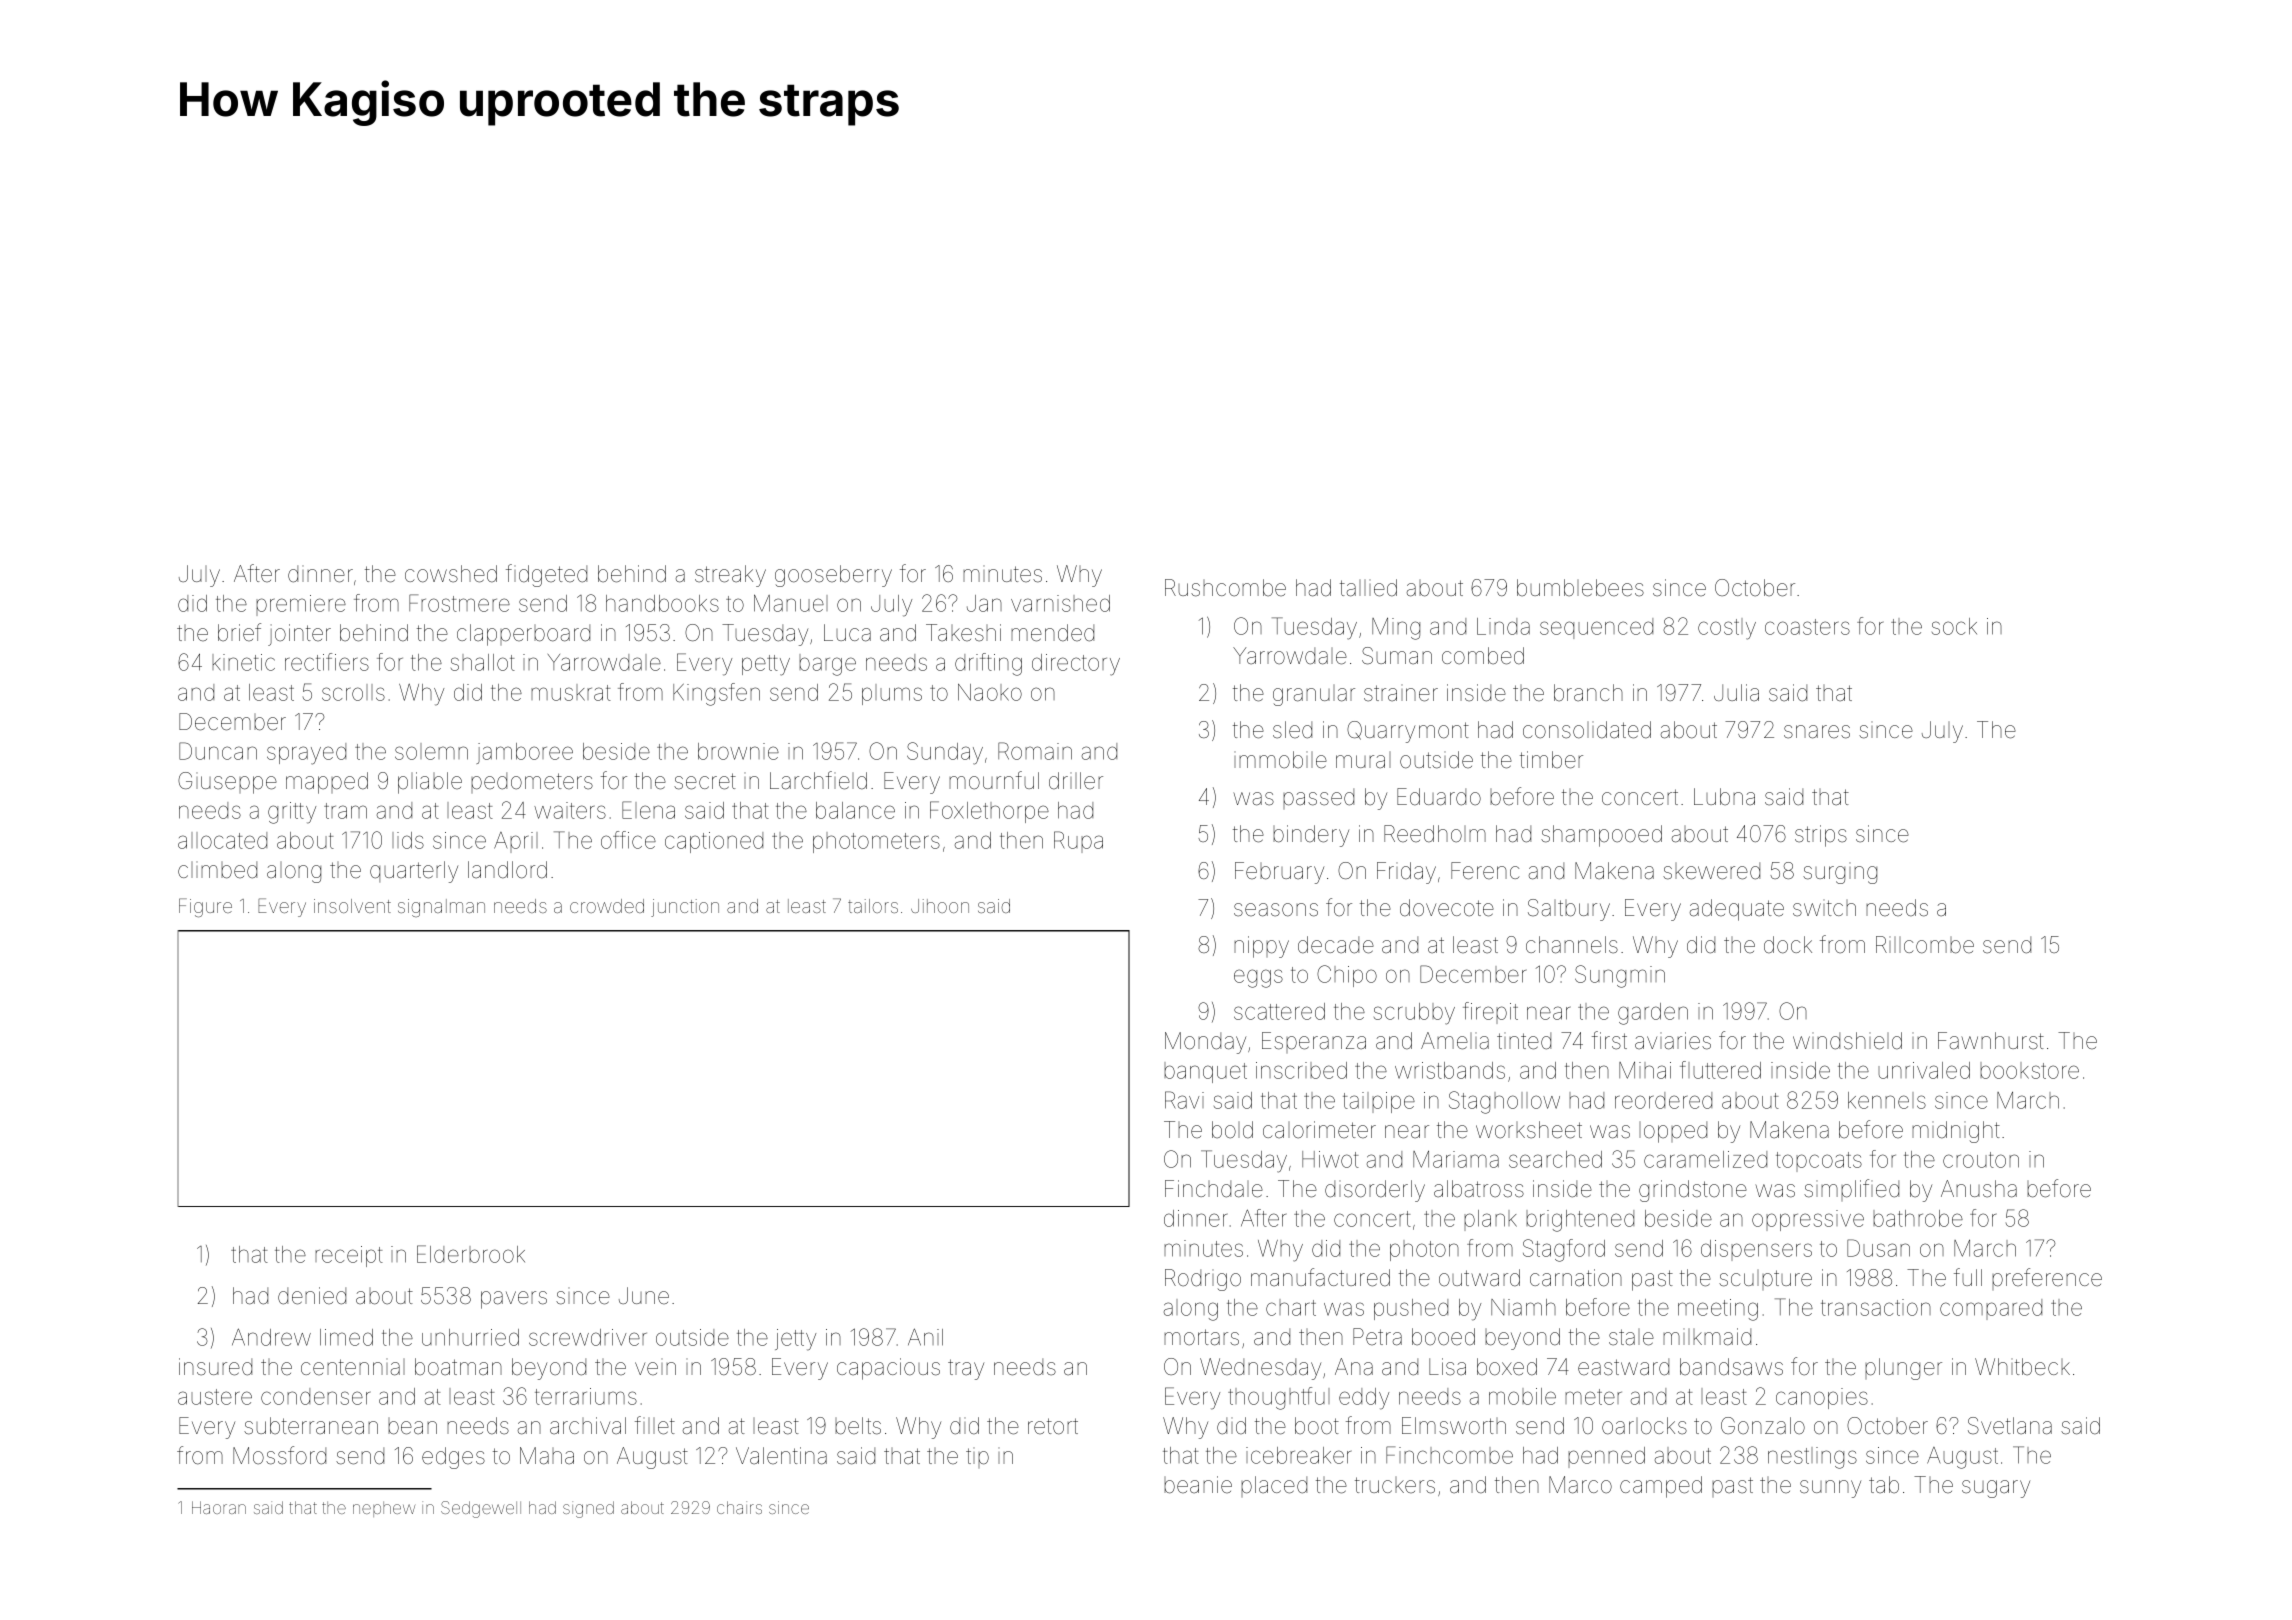 Image resolution: width=2292 pixels, height=1620 pixels. Describe the element at coordinates (1991, 1041) in the screenshot. I see `Fawnhurst` at that location.
